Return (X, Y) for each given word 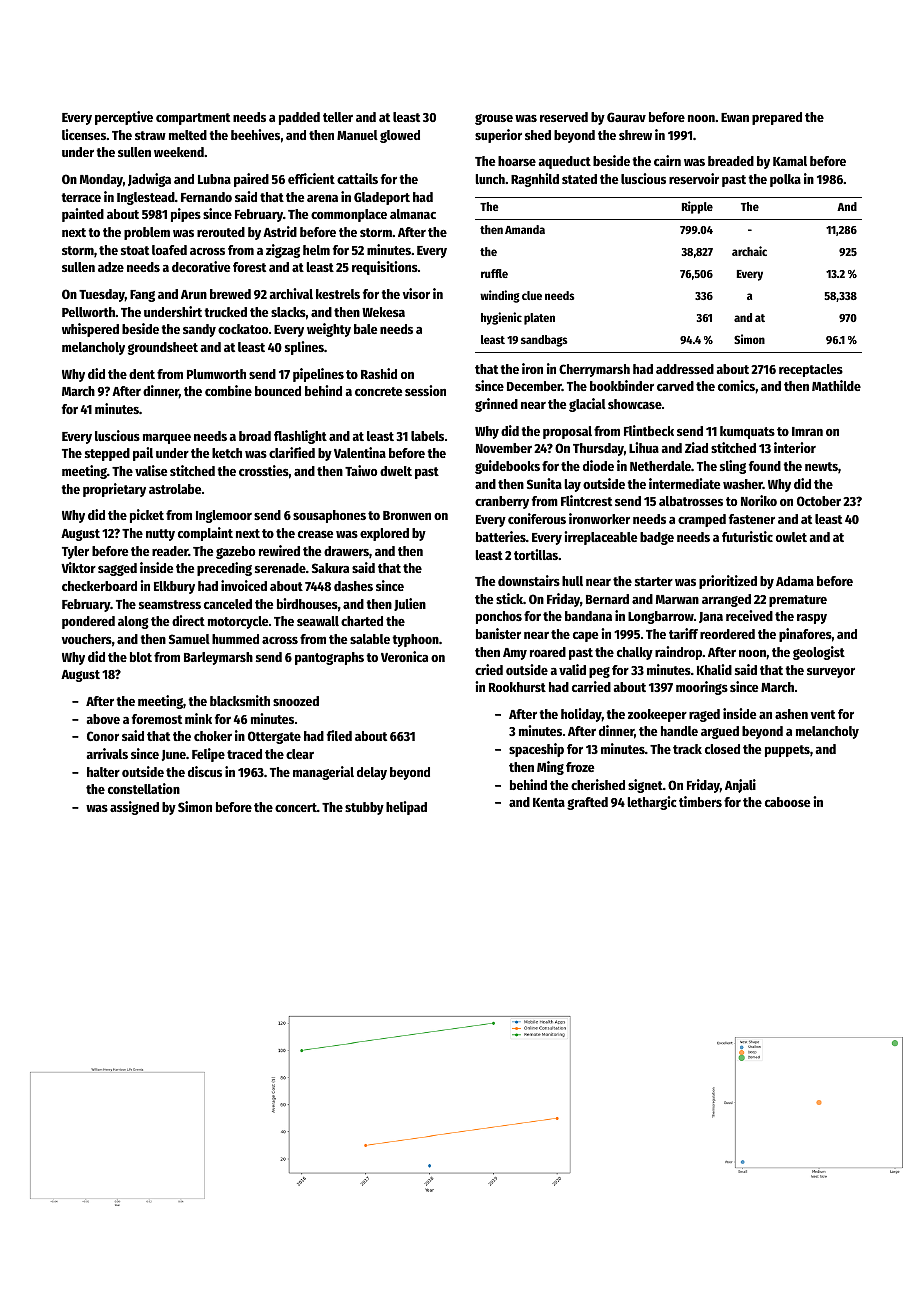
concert (296, 807)
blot (141, 657)
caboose (787, 802)
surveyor (831, 673)
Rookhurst (517, 687)
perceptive (124, 118)
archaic (749, 251)
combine (228, 390)
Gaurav (626, 117)
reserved (564, 117)
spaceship (536, 750)
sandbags (544, 341)
